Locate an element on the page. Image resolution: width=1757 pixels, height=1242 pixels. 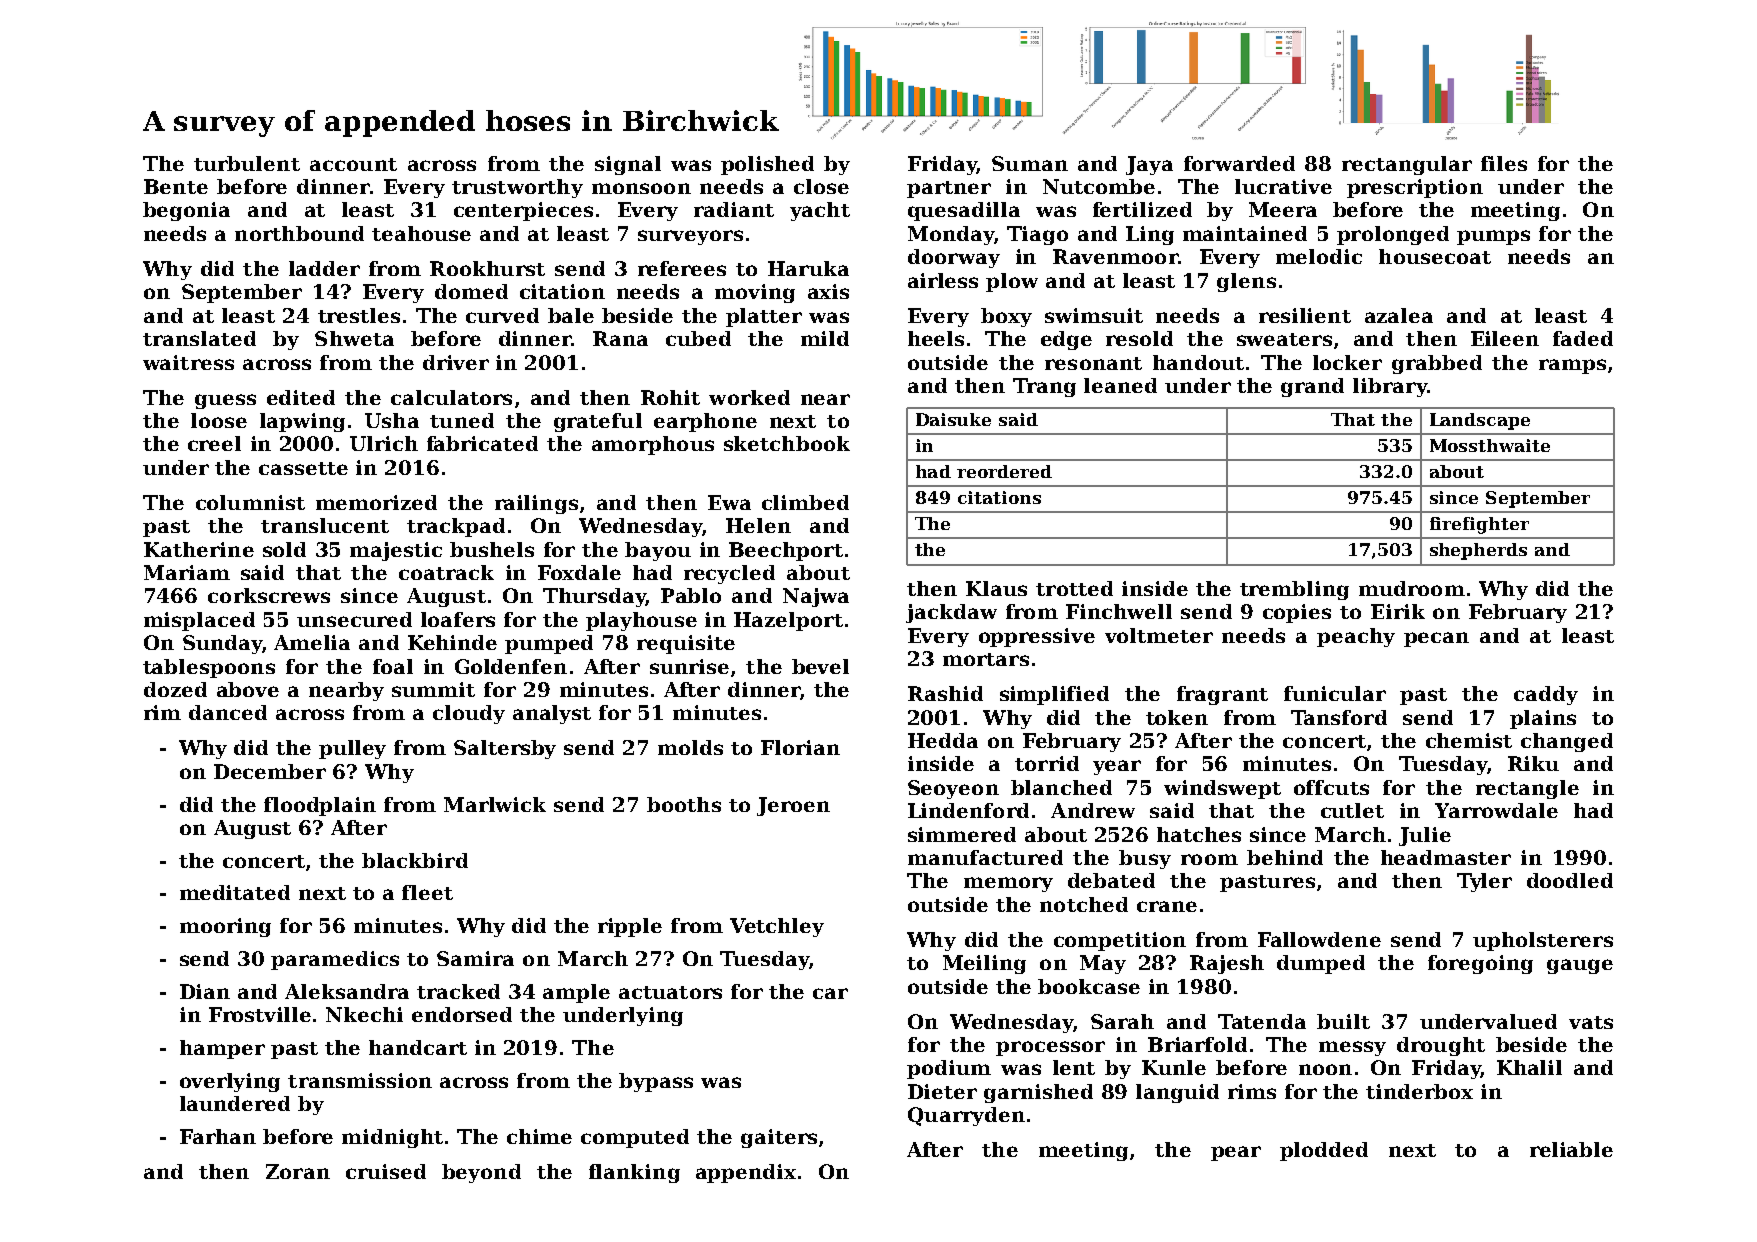
transmission is located at coordinates (360, 1080).
